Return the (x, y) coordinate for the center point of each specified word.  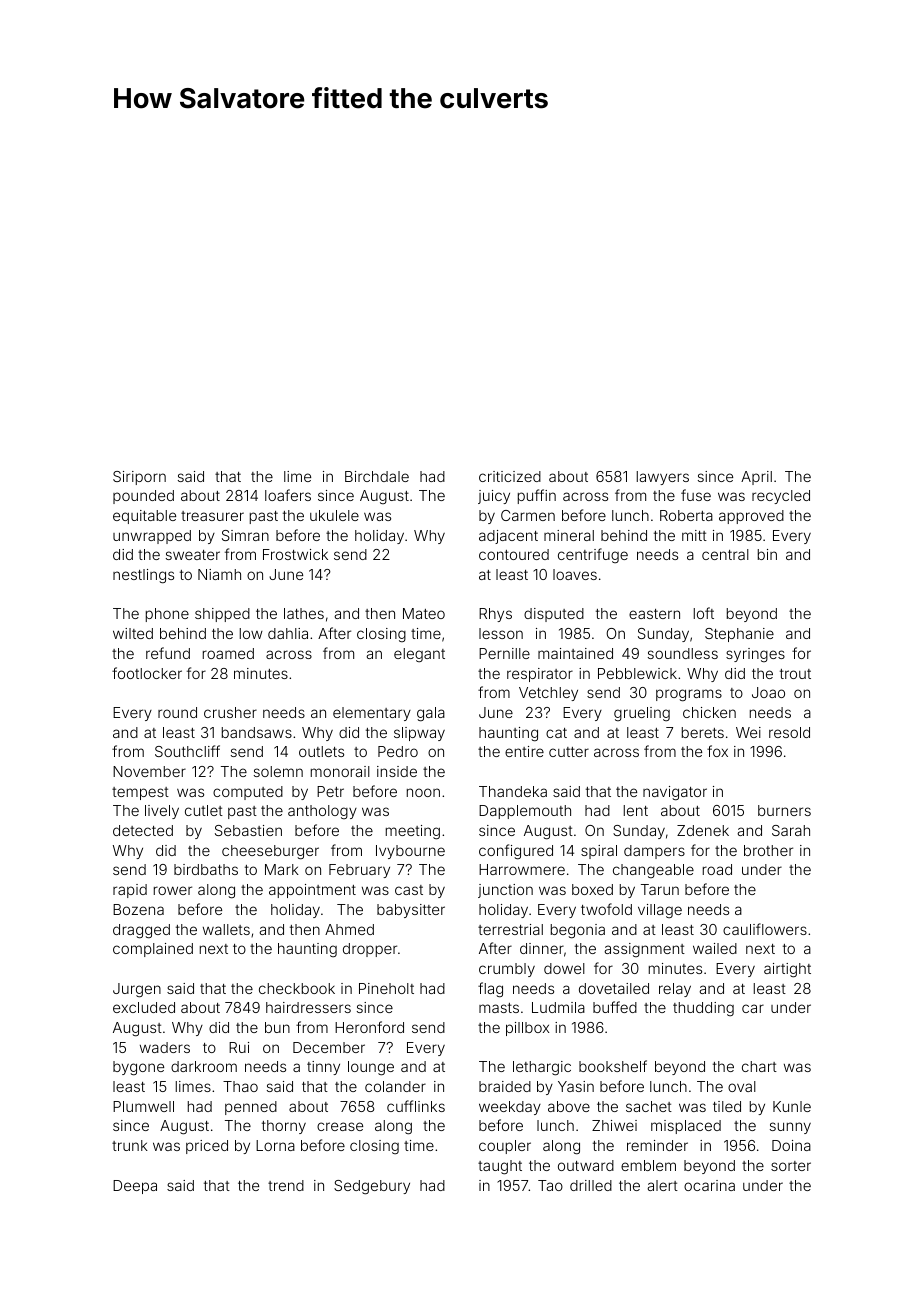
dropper (370, 950)
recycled (781, 497)
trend (286, 1185)
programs (689, 695)
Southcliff (187, 751)
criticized (510, 476)
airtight (787, 970)
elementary (372, 714)
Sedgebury (372, 1187)
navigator (675, 793)
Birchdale (377, 476)
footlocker (147, 673)
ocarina (709, 1185)
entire (524, 751)
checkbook (297, 988)
